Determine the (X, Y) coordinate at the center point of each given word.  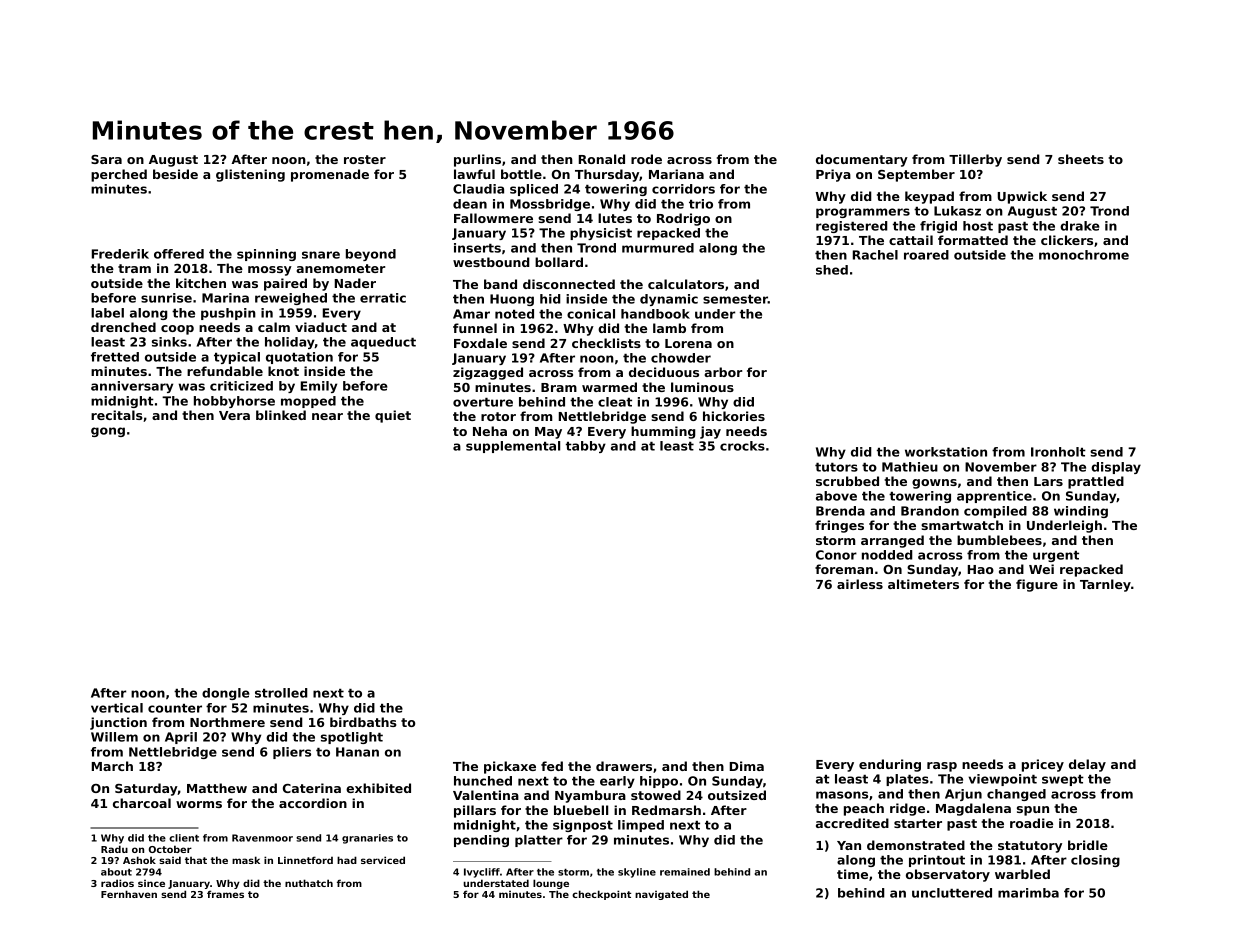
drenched (123, 327)
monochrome (1084, 255)
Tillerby (975, 160)
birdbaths (363, 722)
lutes (615, 218)
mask (246, 860)
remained (685, 872)
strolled (281, 693)
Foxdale (480, 343)
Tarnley (1105, 585)
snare (321, 255)
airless (860, 584)
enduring (890, 765)
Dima (747, 766)
